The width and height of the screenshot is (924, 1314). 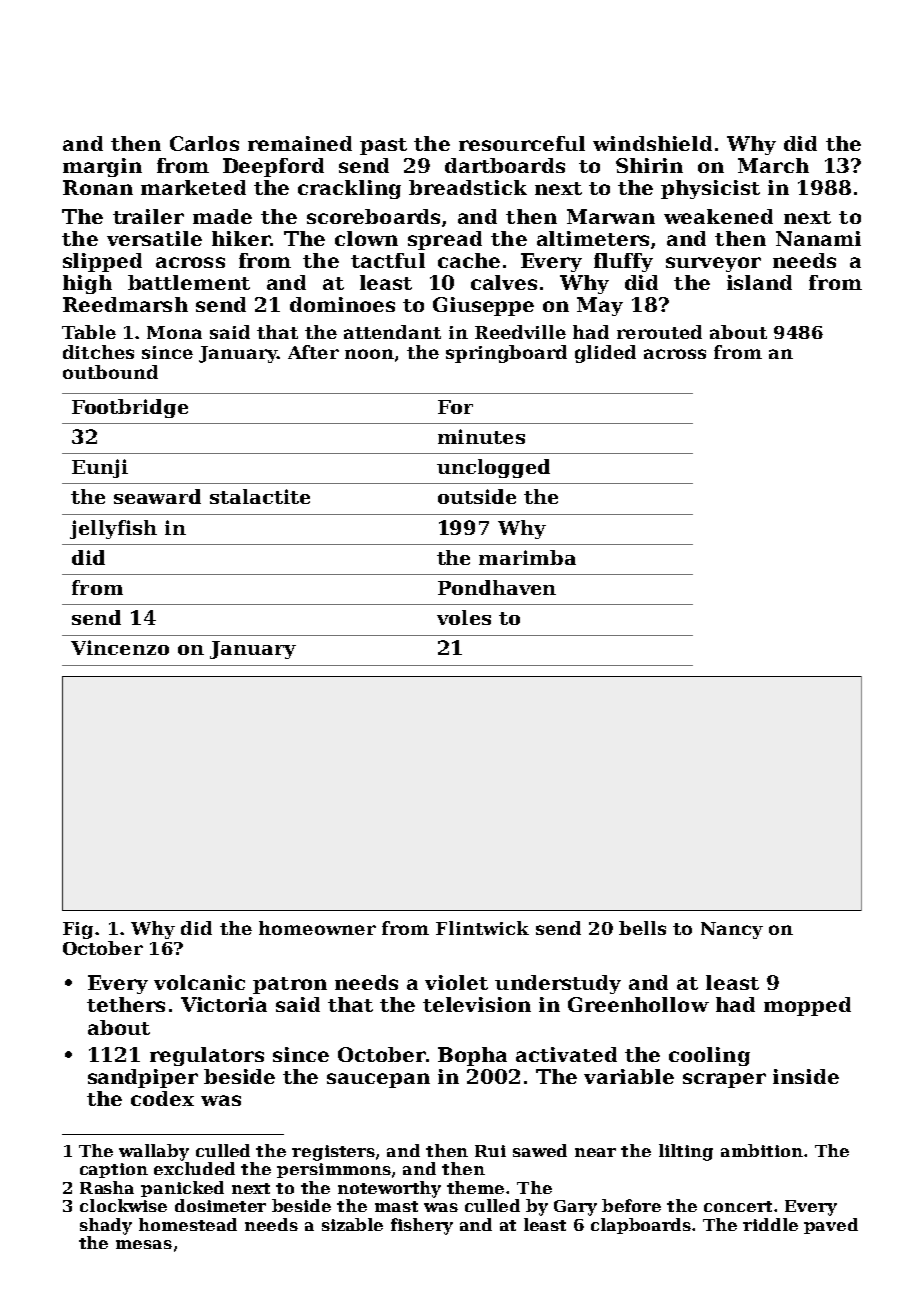 What do you see at coordinates (144, 1244) in the screenshot?
I see `mesas` at bounding box center [144, 1244].
